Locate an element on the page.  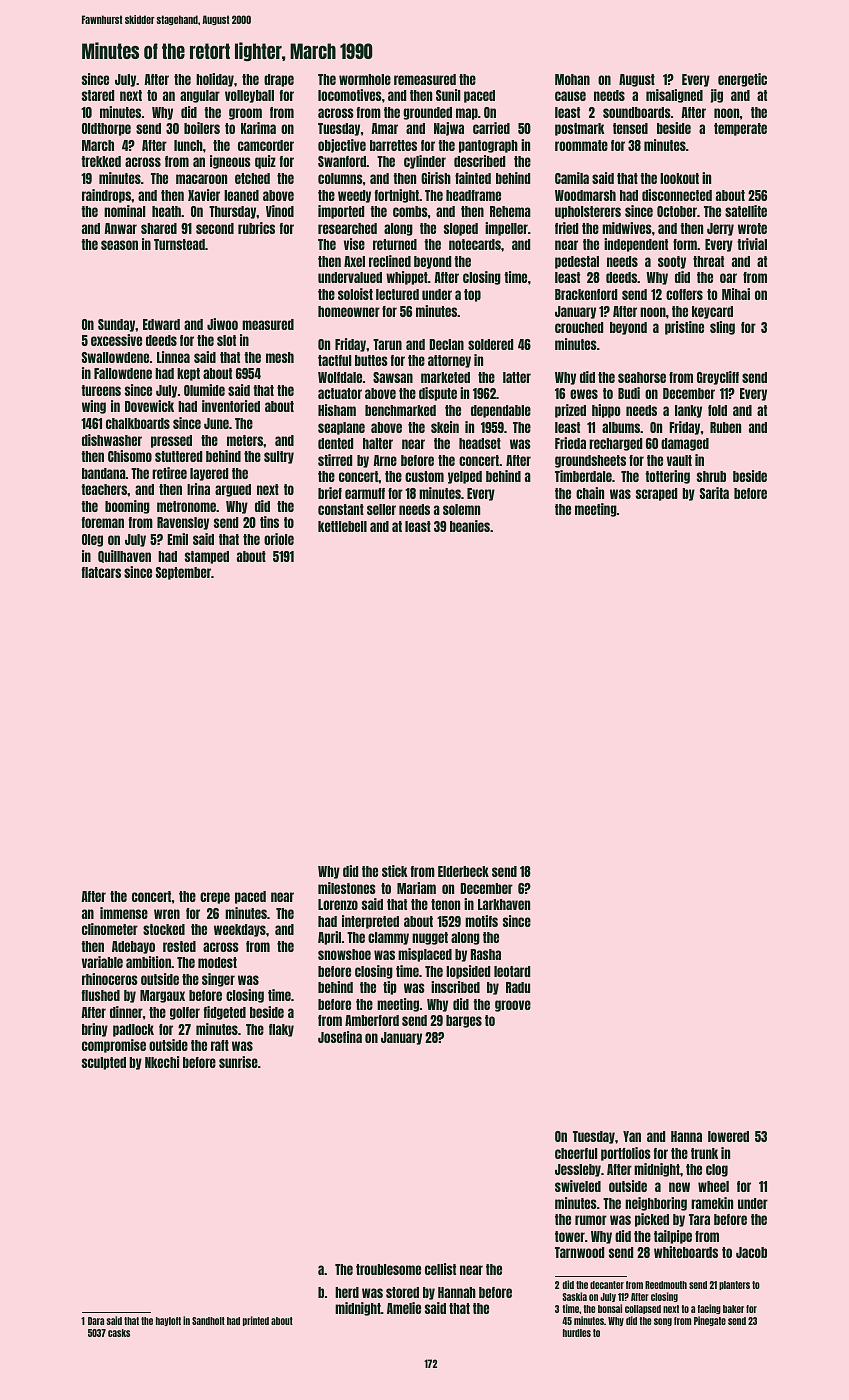
Mohan is located at coordinates (572, 79).
